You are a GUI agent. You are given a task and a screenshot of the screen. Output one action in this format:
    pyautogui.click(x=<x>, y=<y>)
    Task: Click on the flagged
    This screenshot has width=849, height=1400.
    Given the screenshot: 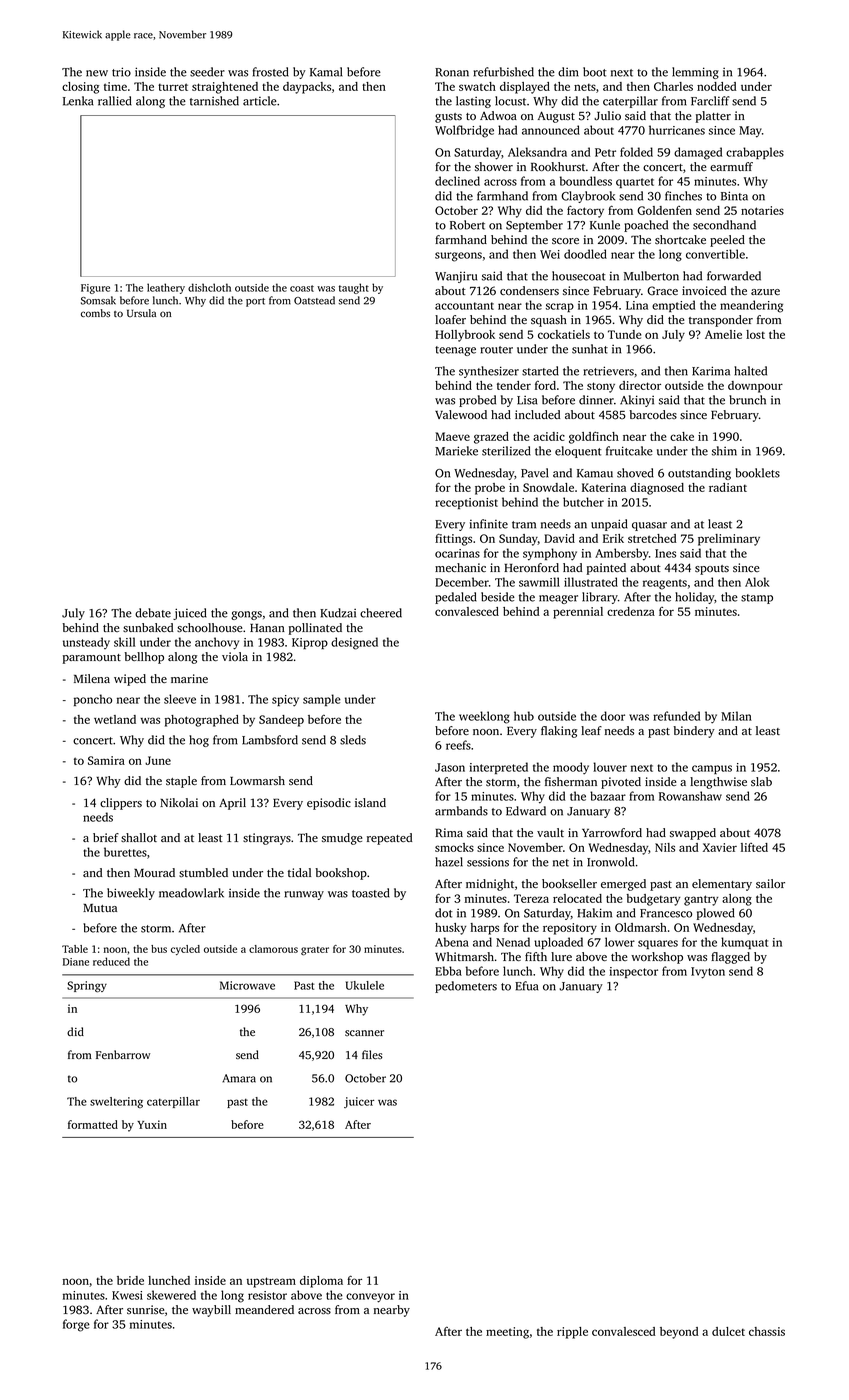 What is the action you would take?
    pyautogui.click(x=730, y=958)
